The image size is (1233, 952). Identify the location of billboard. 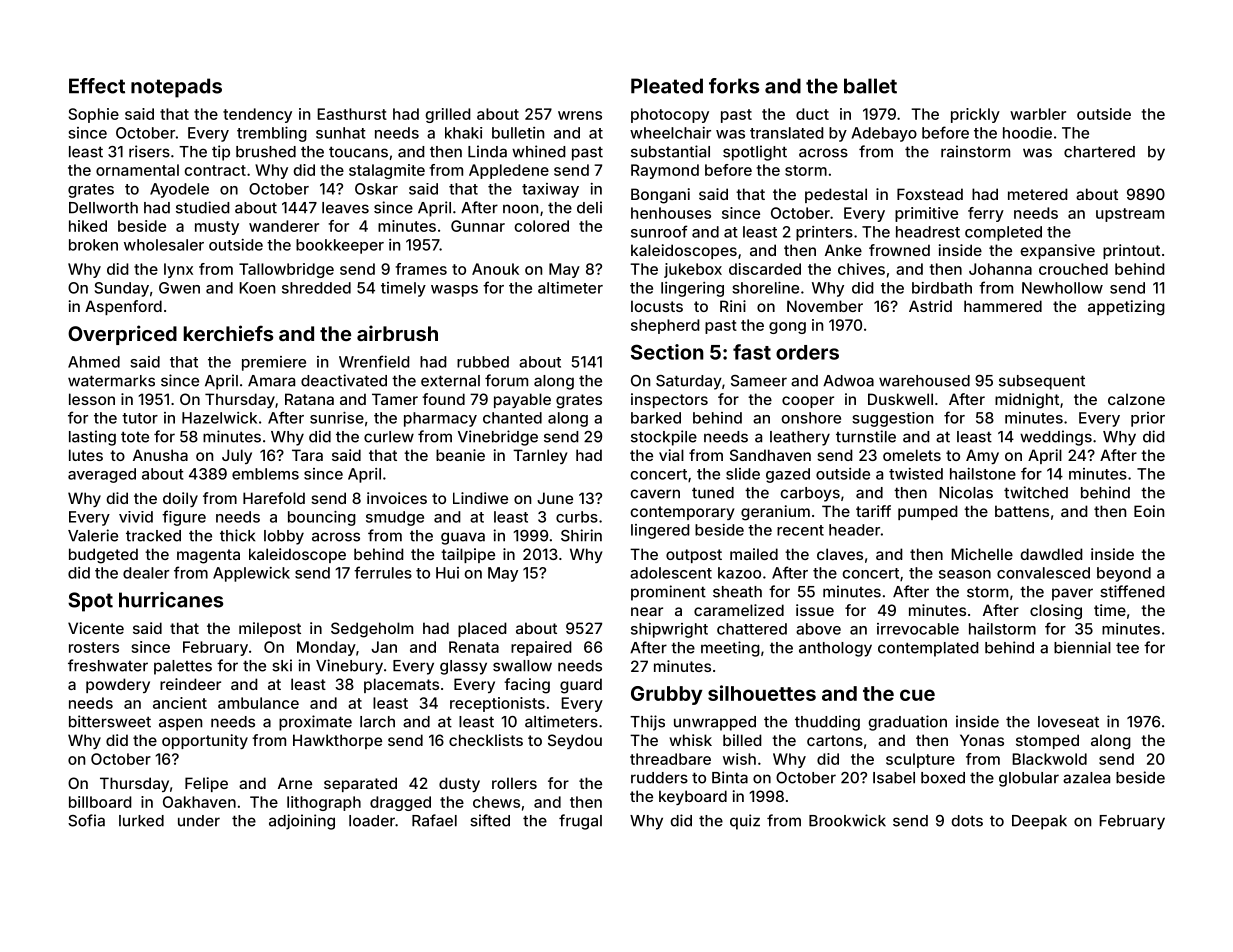
(100, 802).
